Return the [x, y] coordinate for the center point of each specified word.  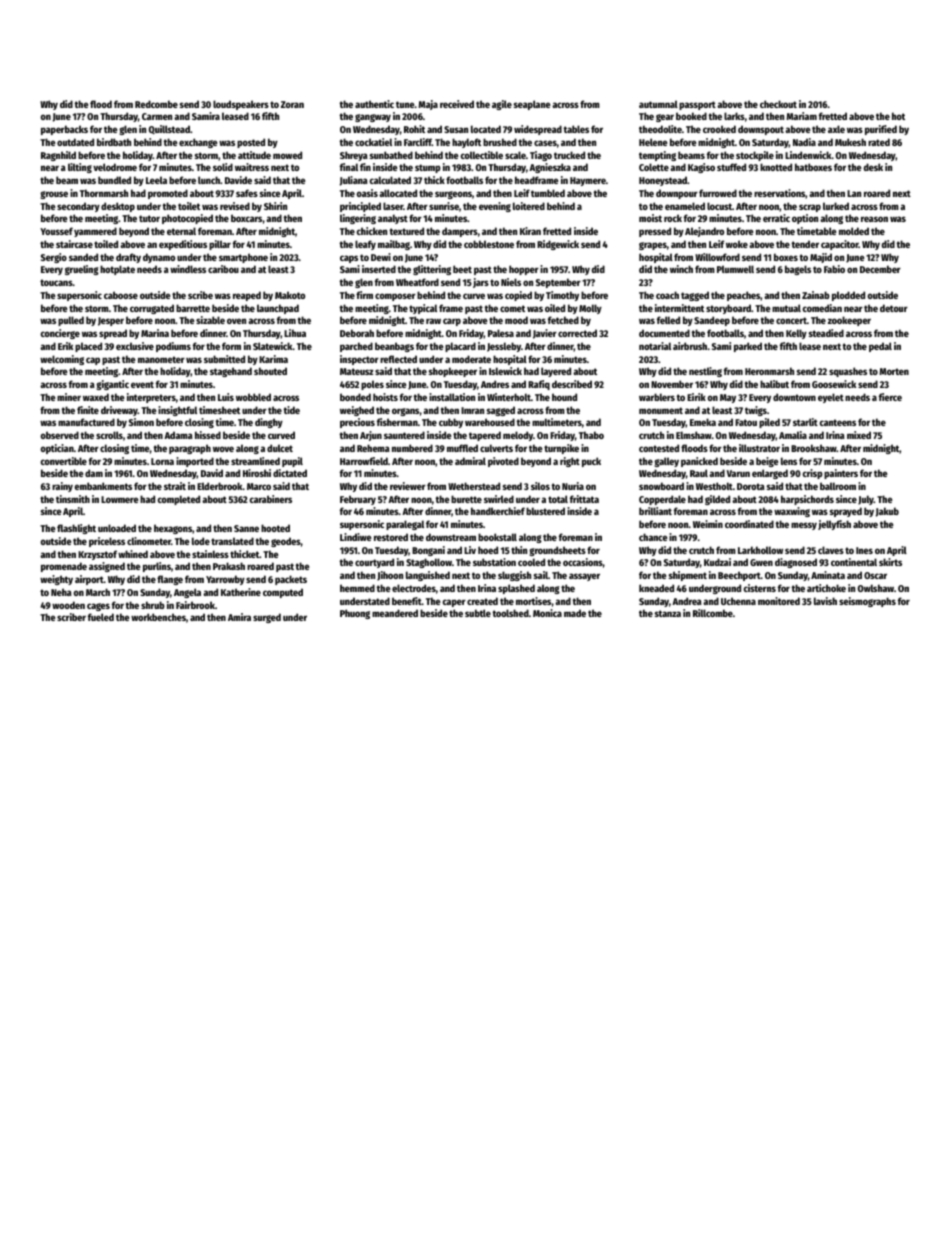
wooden [68, 605]
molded [854, 231]
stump [428, 168]
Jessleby [504, 347]
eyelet [831, 398]
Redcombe [156, 104]
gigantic [112, 385]
